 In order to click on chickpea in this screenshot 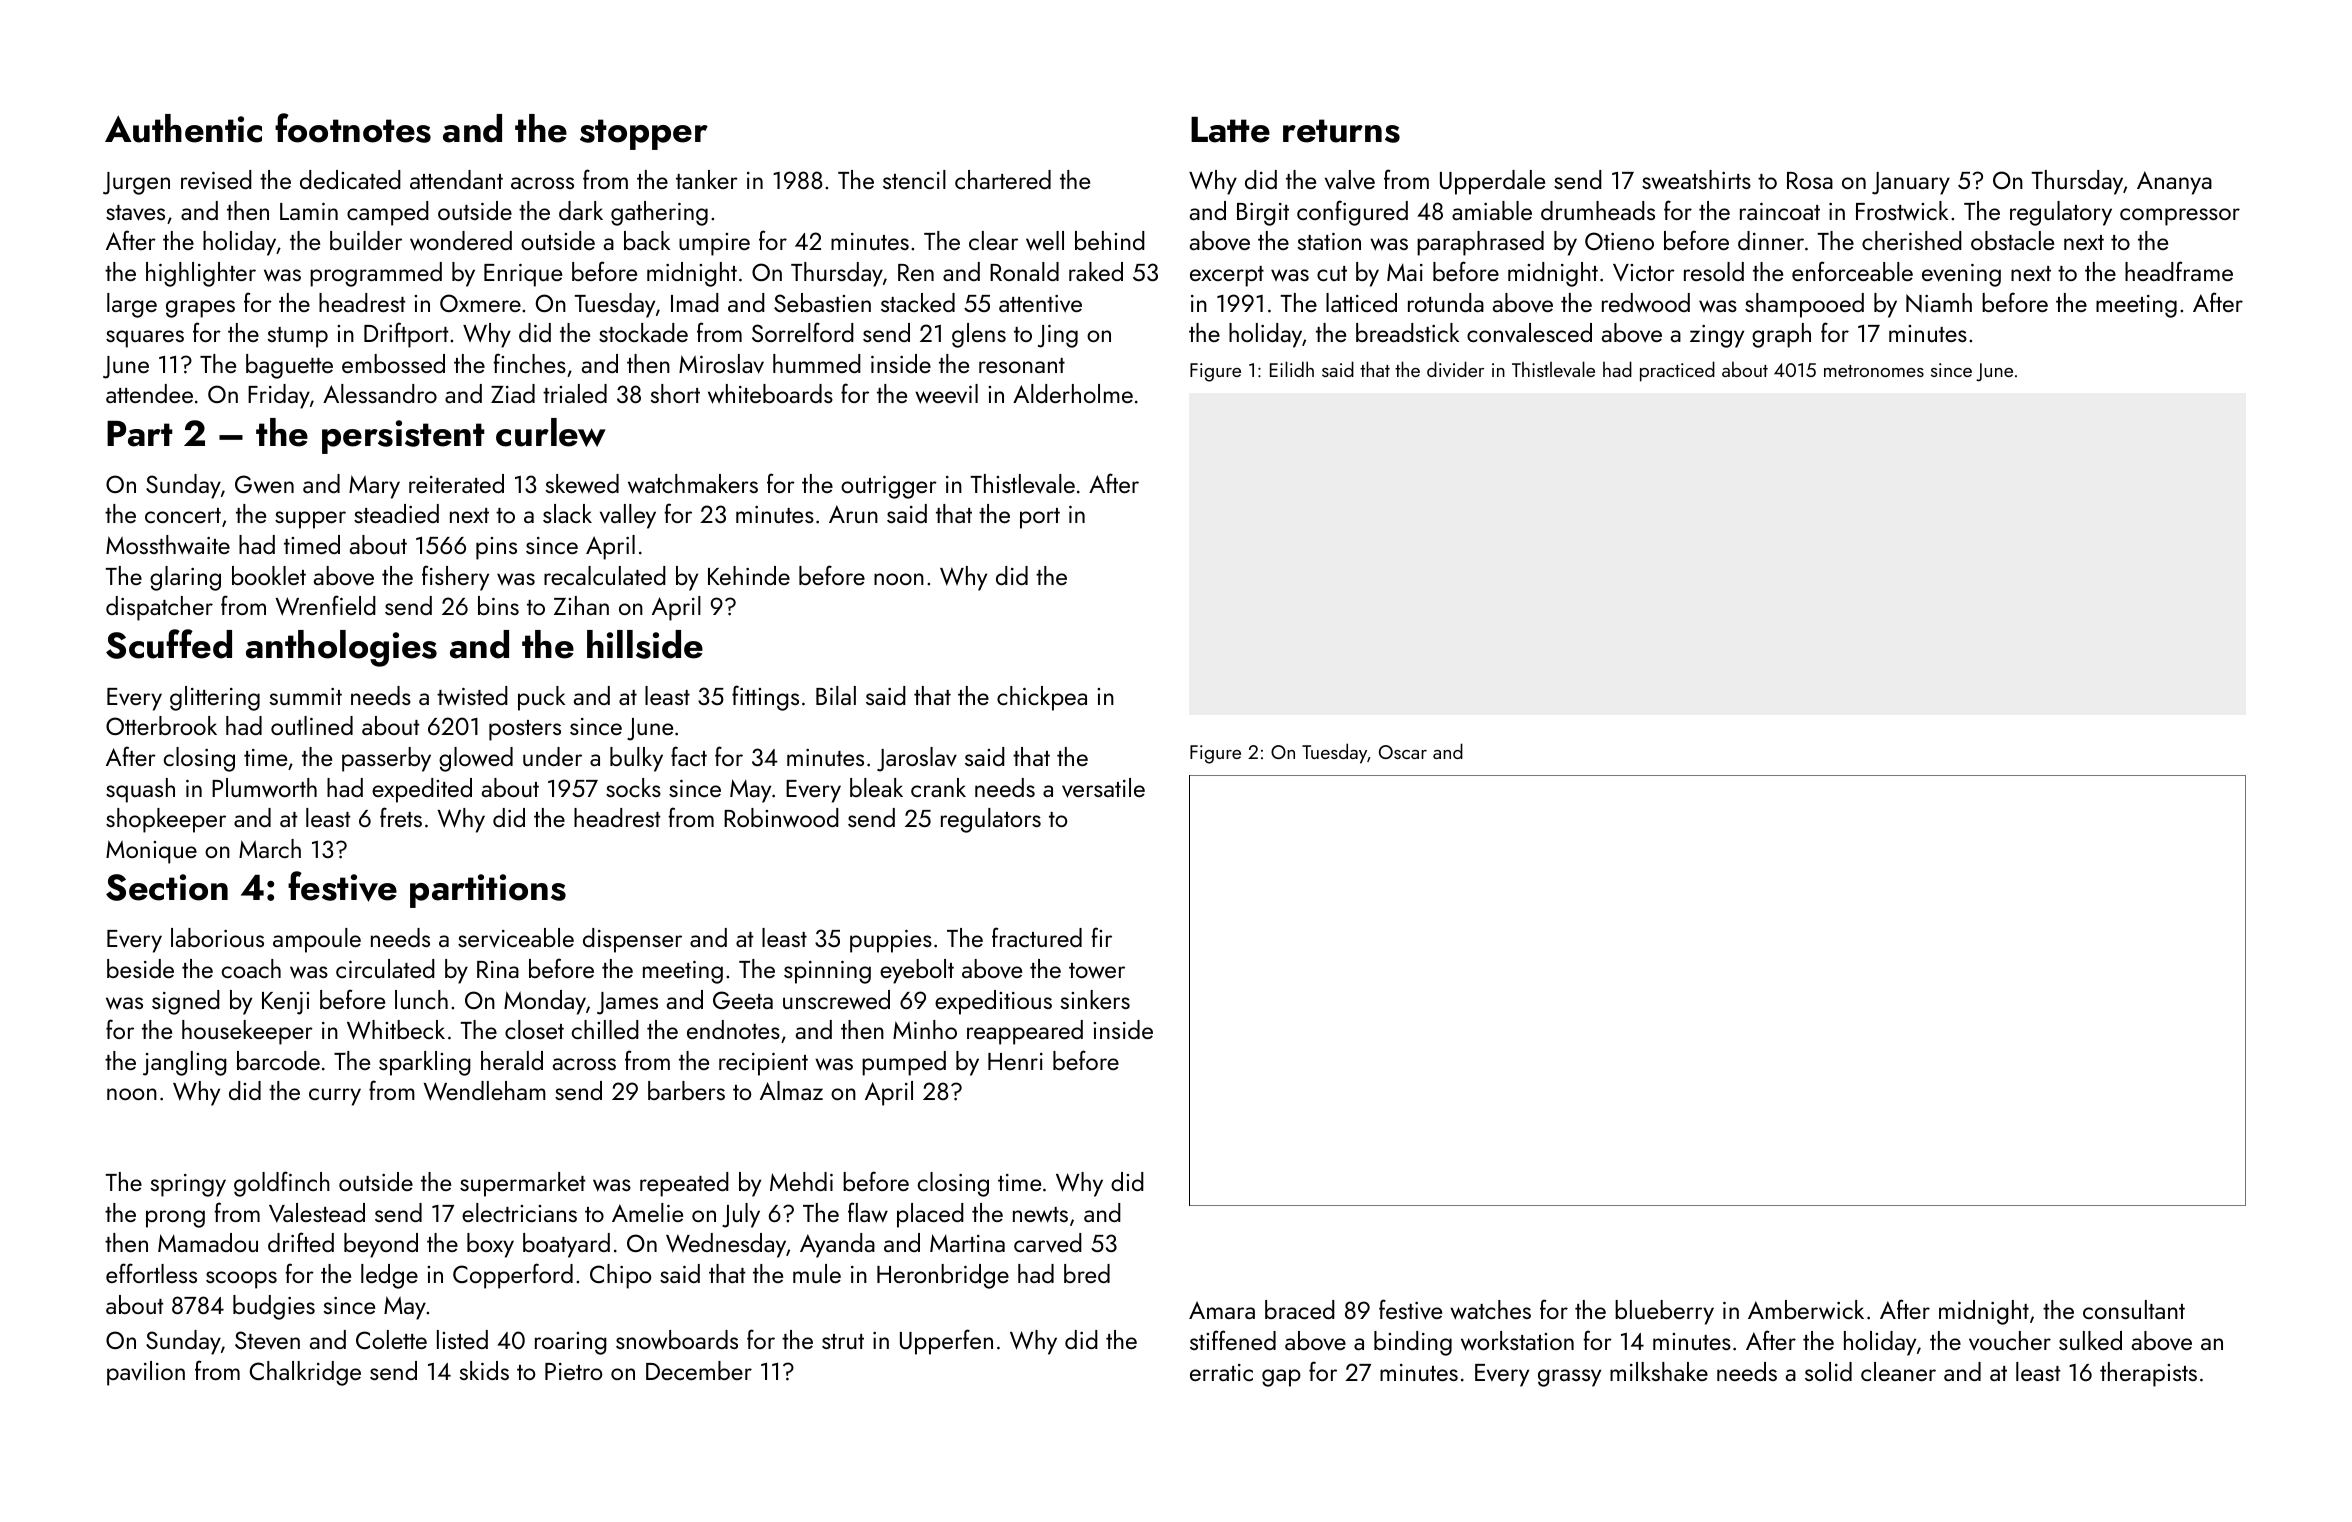, I will do `click(1042, 698)`.
